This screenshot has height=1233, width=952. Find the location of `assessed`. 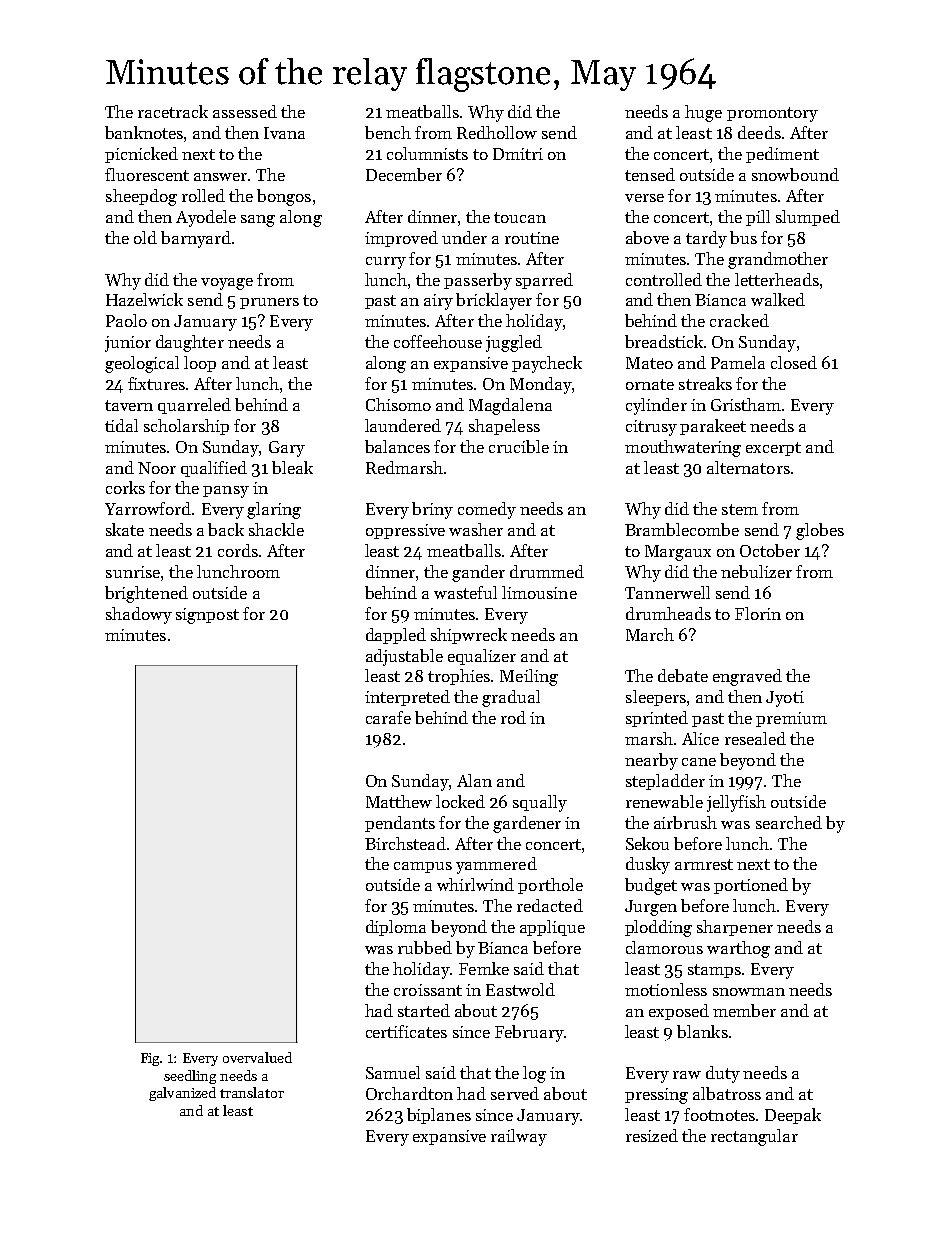

assessed is located at coordinates (245, 111).
